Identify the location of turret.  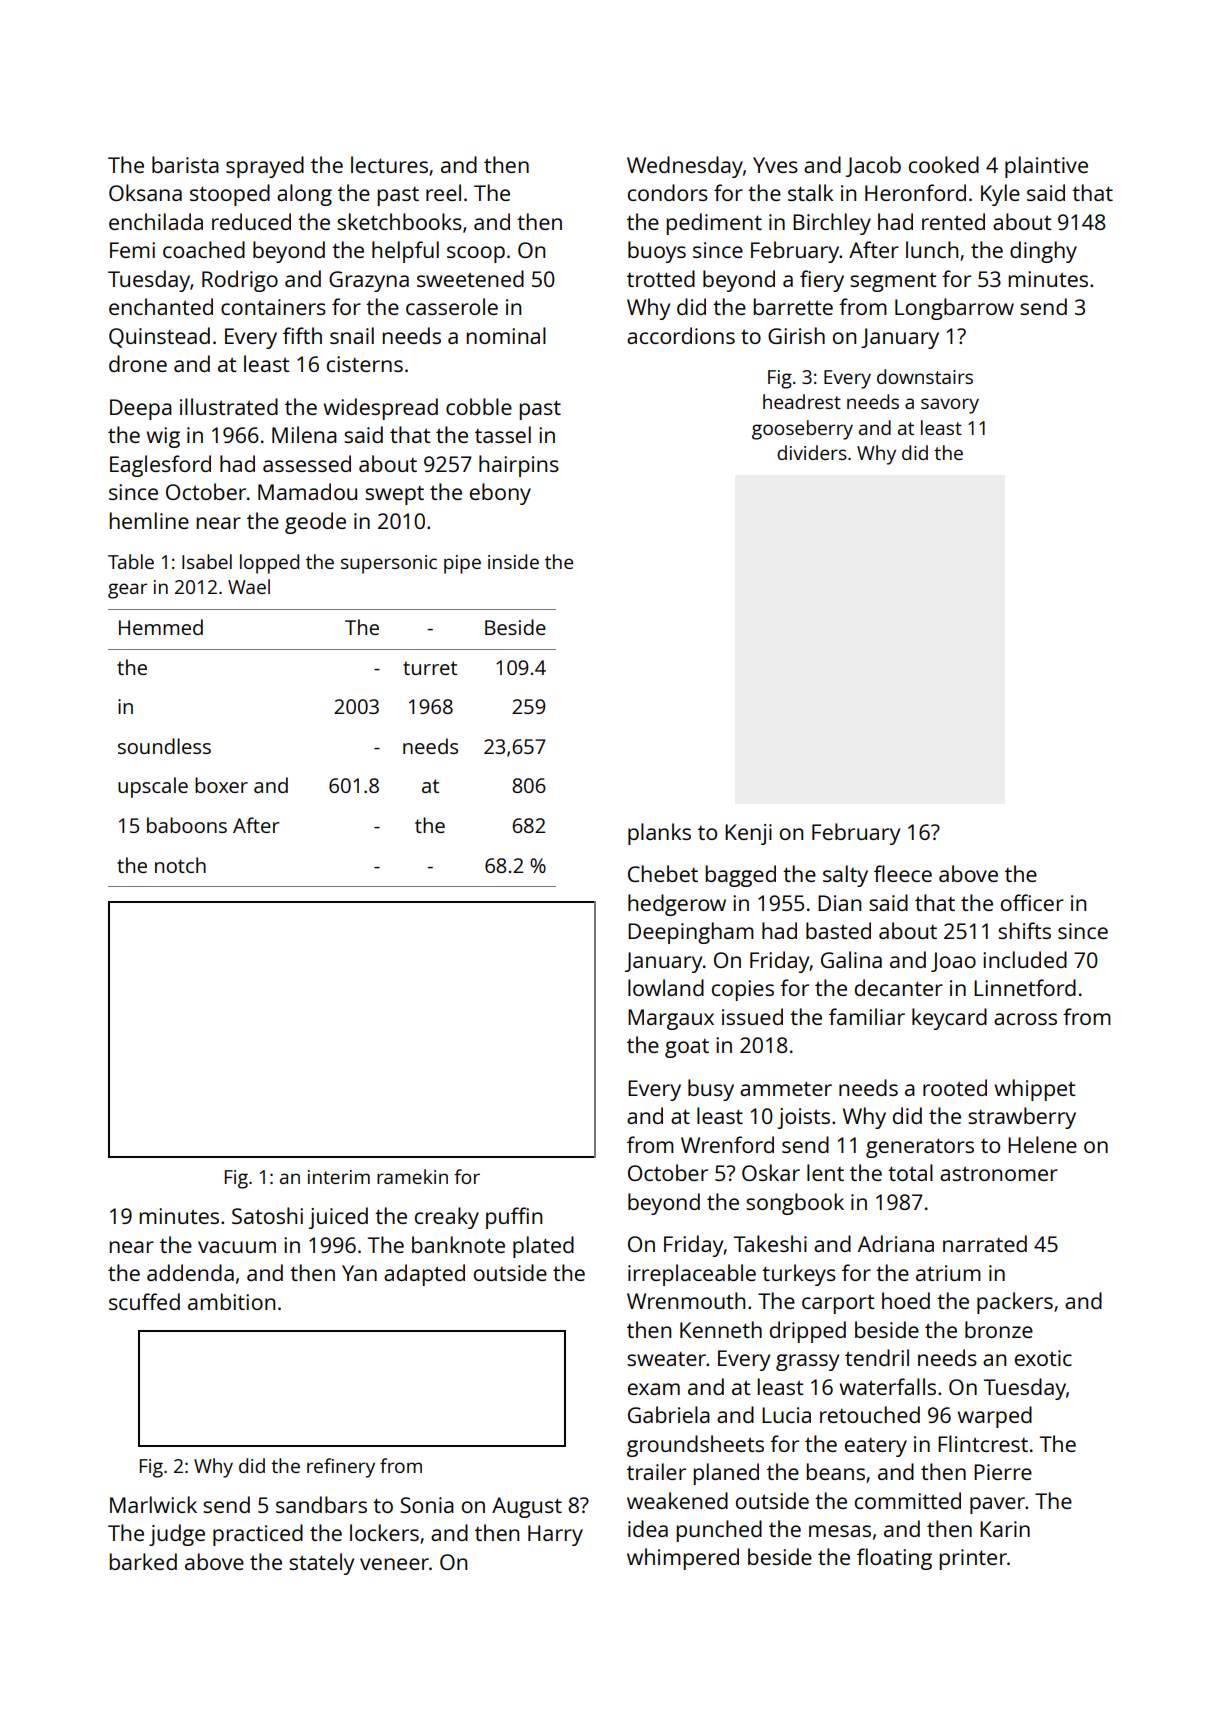
(430, 668).
